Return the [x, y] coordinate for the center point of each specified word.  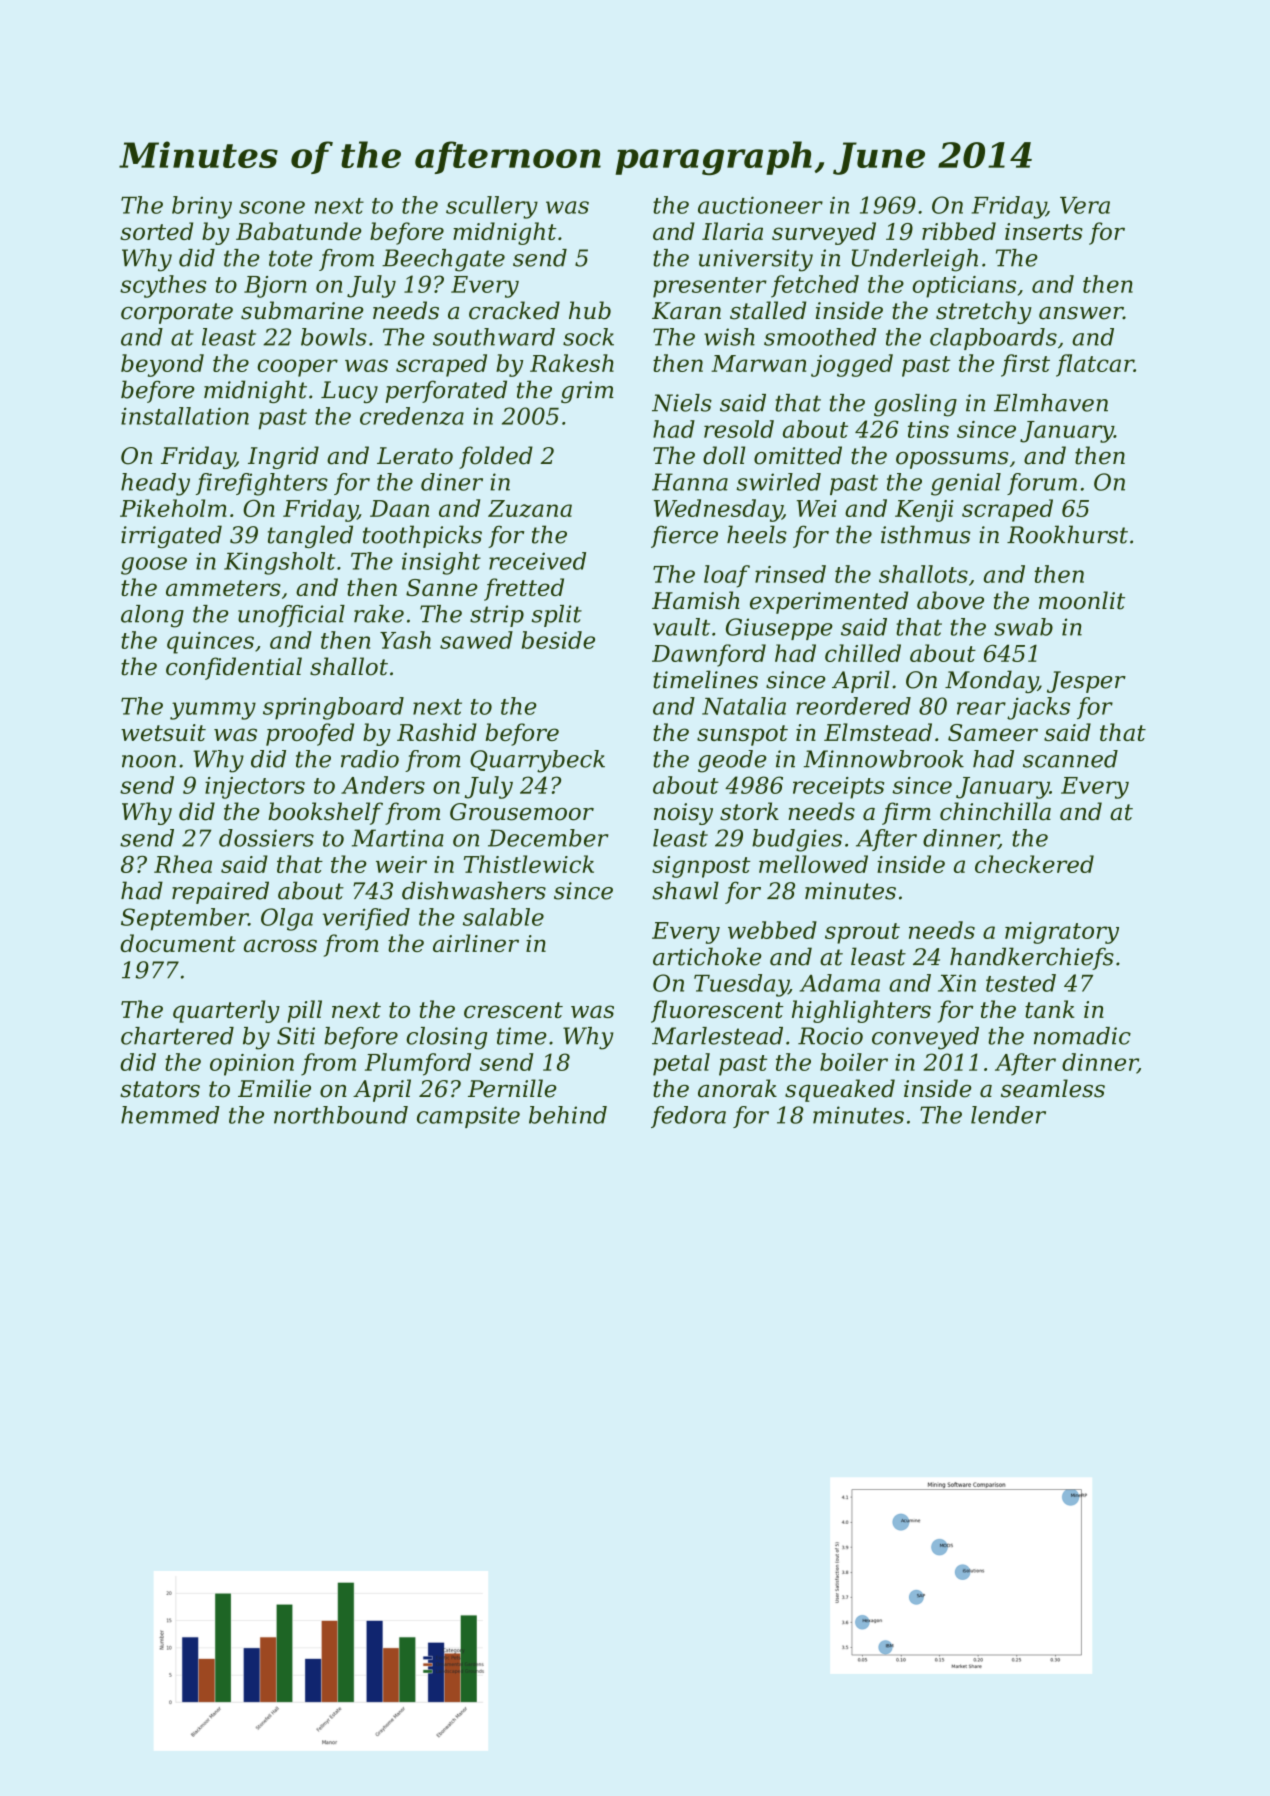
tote [291, 258]
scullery [492, 207]
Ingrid [283, 457]
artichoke [707, 956]
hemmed [170, 1115]
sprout [862, 933]
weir [401, 864]
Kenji [924, 511]
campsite [468, 1117]
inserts [1044, 231]
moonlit [1082, 600]
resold [739, 429]
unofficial [291, 616]
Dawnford [709, 655]
